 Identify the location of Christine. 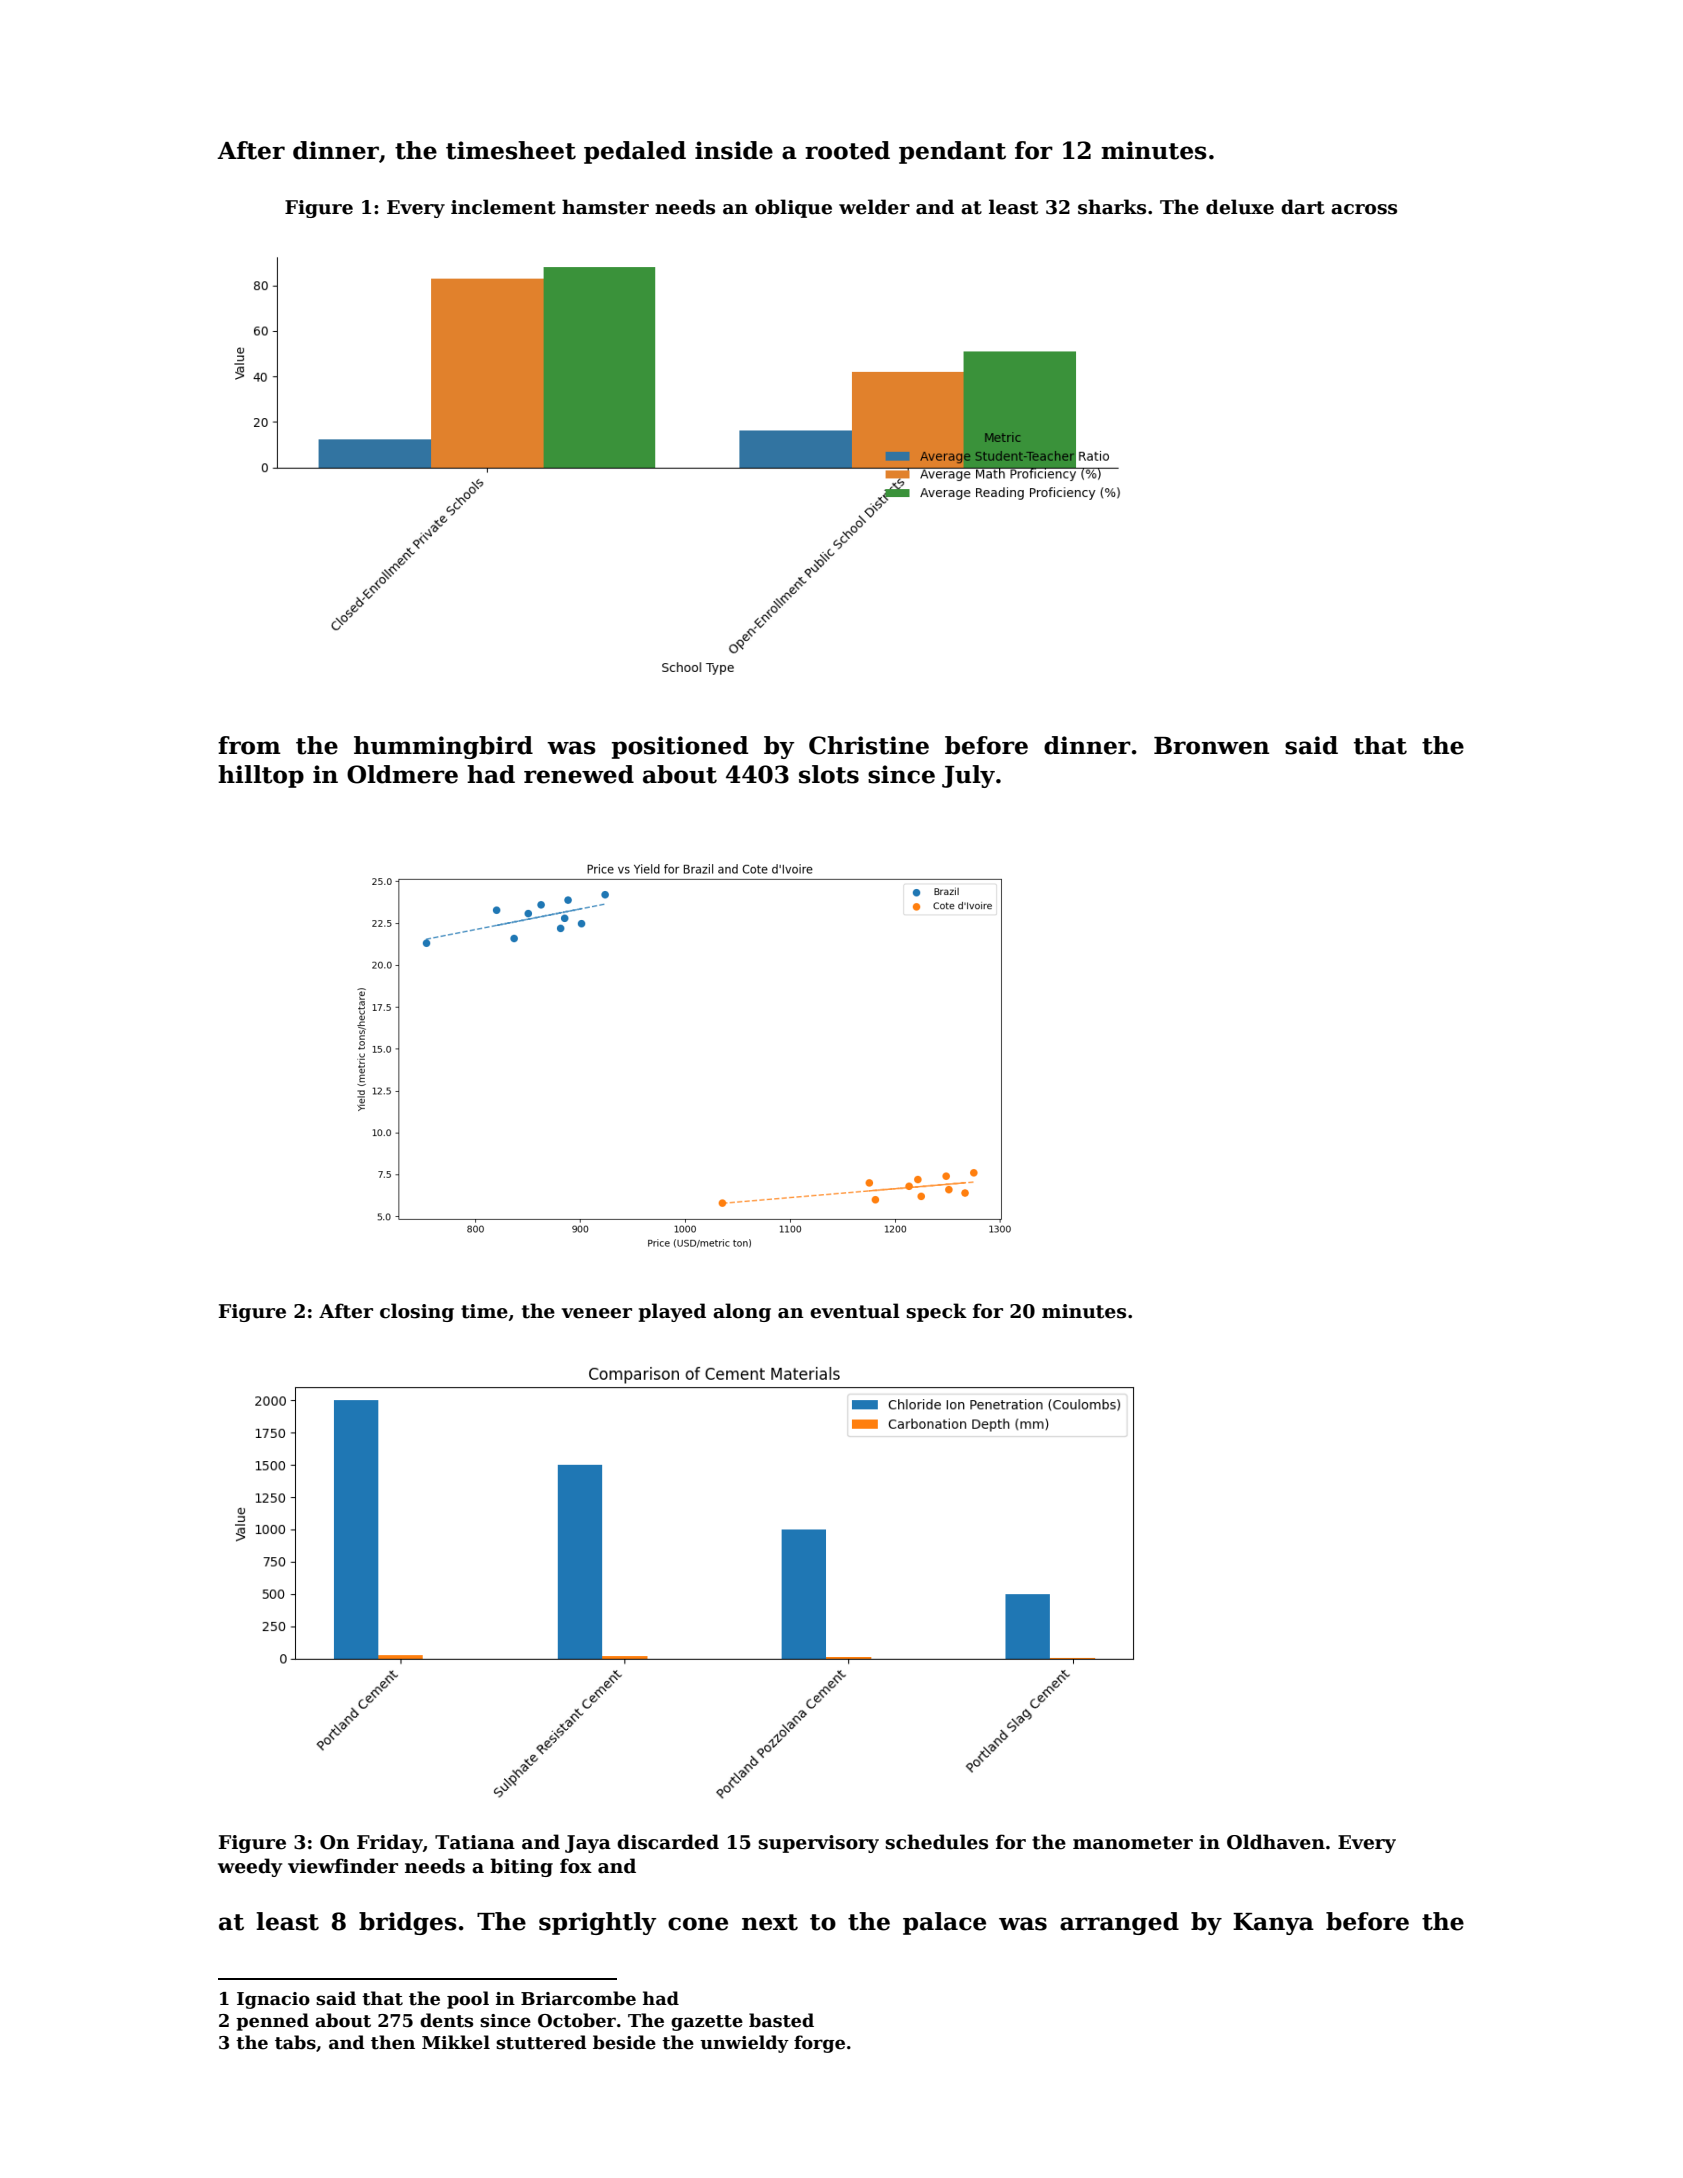
(869, 745).
